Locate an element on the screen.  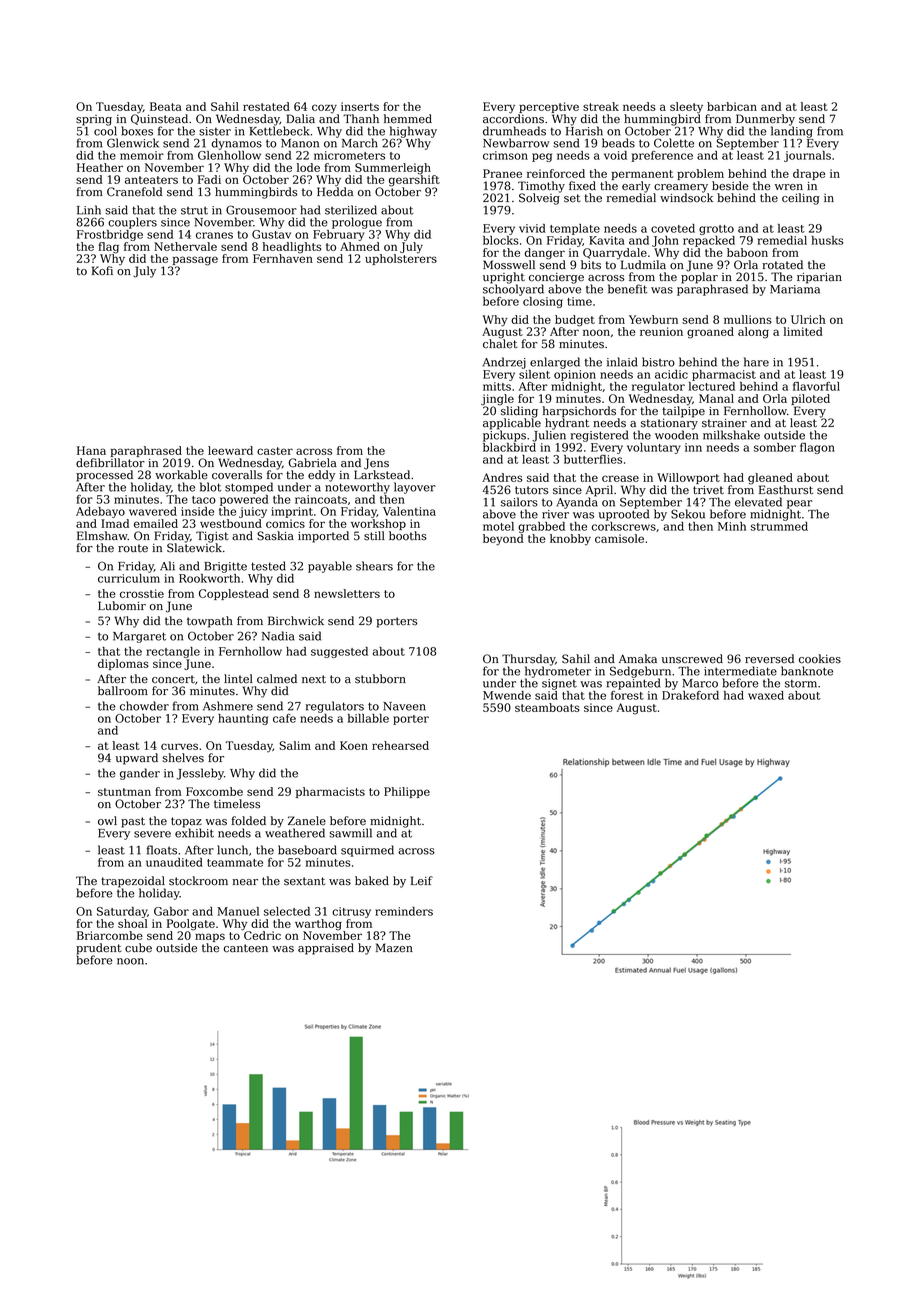
maps is located at coordinates (210, 937).
